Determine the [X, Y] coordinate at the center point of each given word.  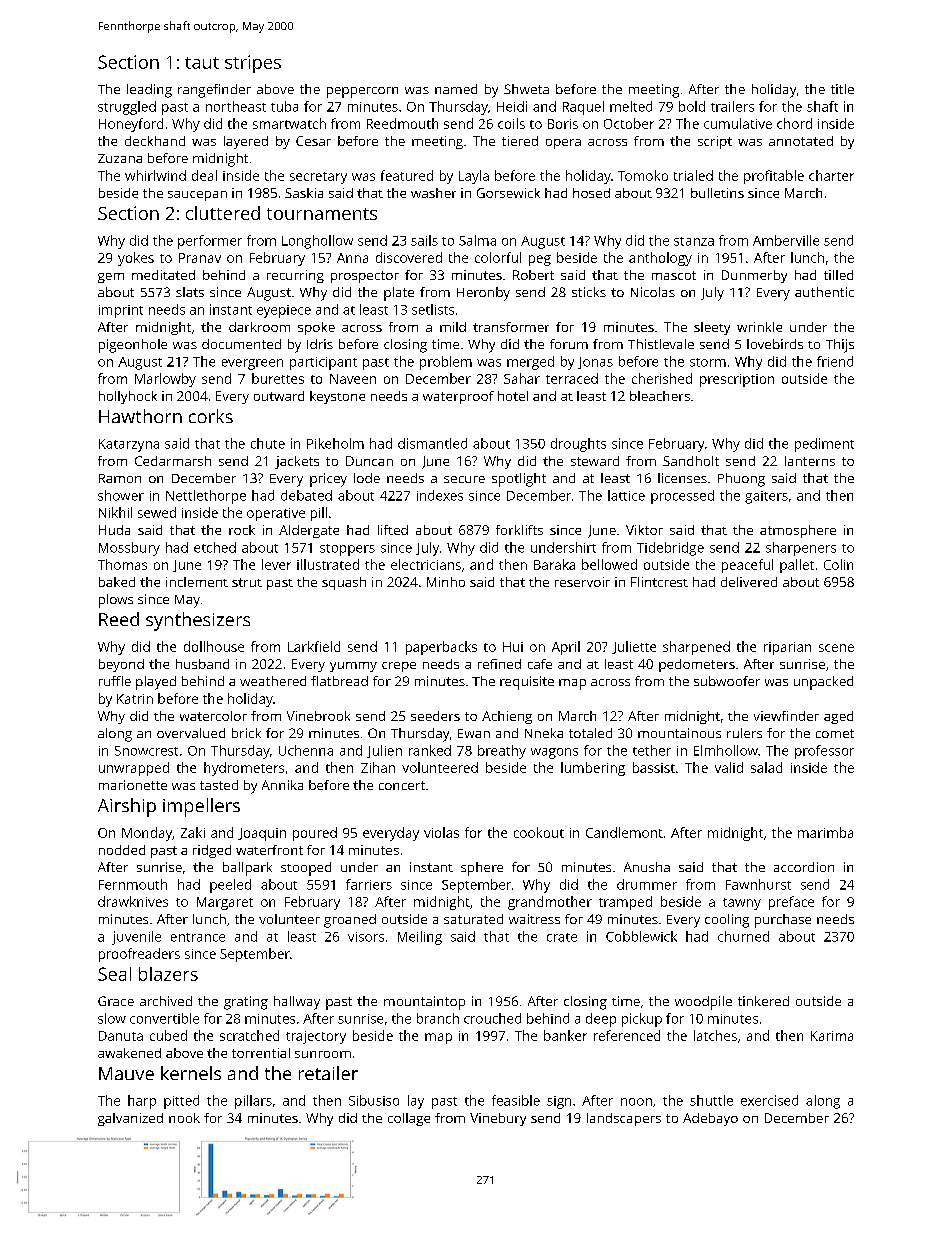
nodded [122, 850]
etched [215, 547]
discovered [409, 257]
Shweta [526, 89]
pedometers [697, 665]
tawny [742, 904]
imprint [121, 311]
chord [794, 123]
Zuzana [120, 158]
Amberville [786, 240]
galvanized [130, 1119]
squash [344, 583]
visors [366, 937]
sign [559, 1102]
